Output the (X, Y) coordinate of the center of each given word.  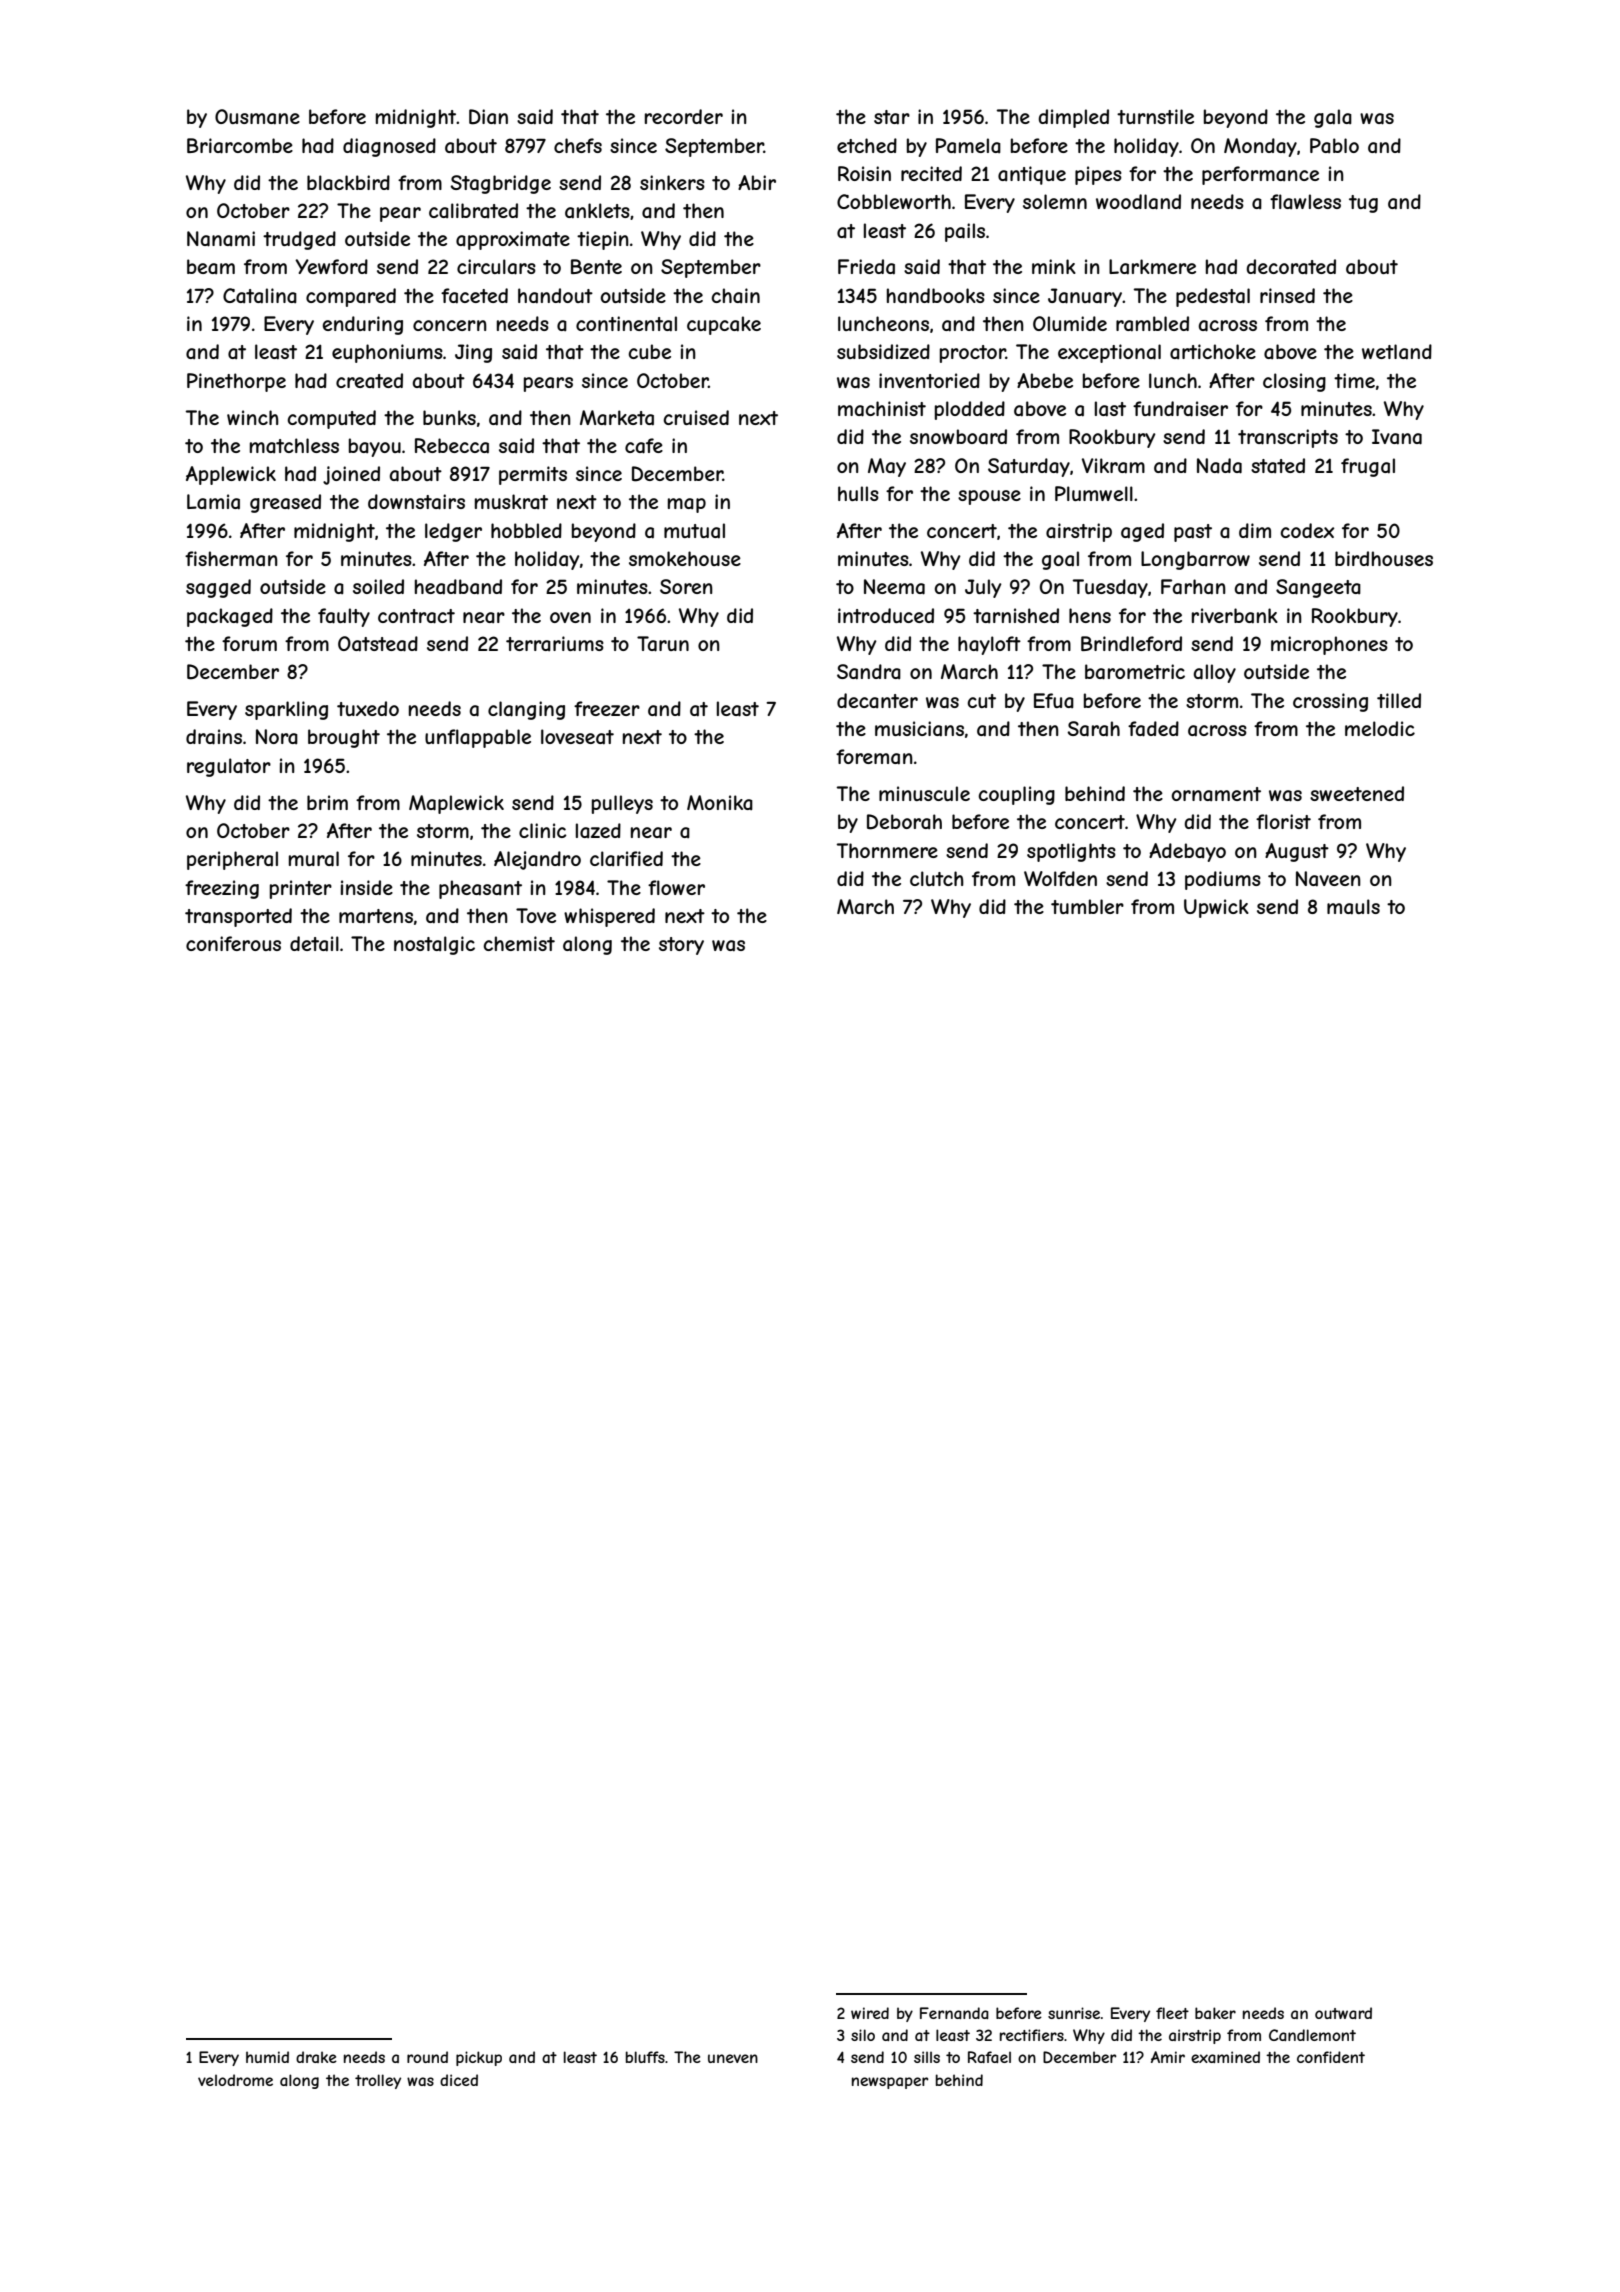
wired (870, 2013)
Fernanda (954, 2013)
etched (867, 145)
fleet (1172, 2013)
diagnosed (389, 147)
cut (981, 701)
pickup (479, 2058)
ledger (453, 532)
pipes (1098, 175)
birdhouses (1384, 558)
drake (316, 2057)
